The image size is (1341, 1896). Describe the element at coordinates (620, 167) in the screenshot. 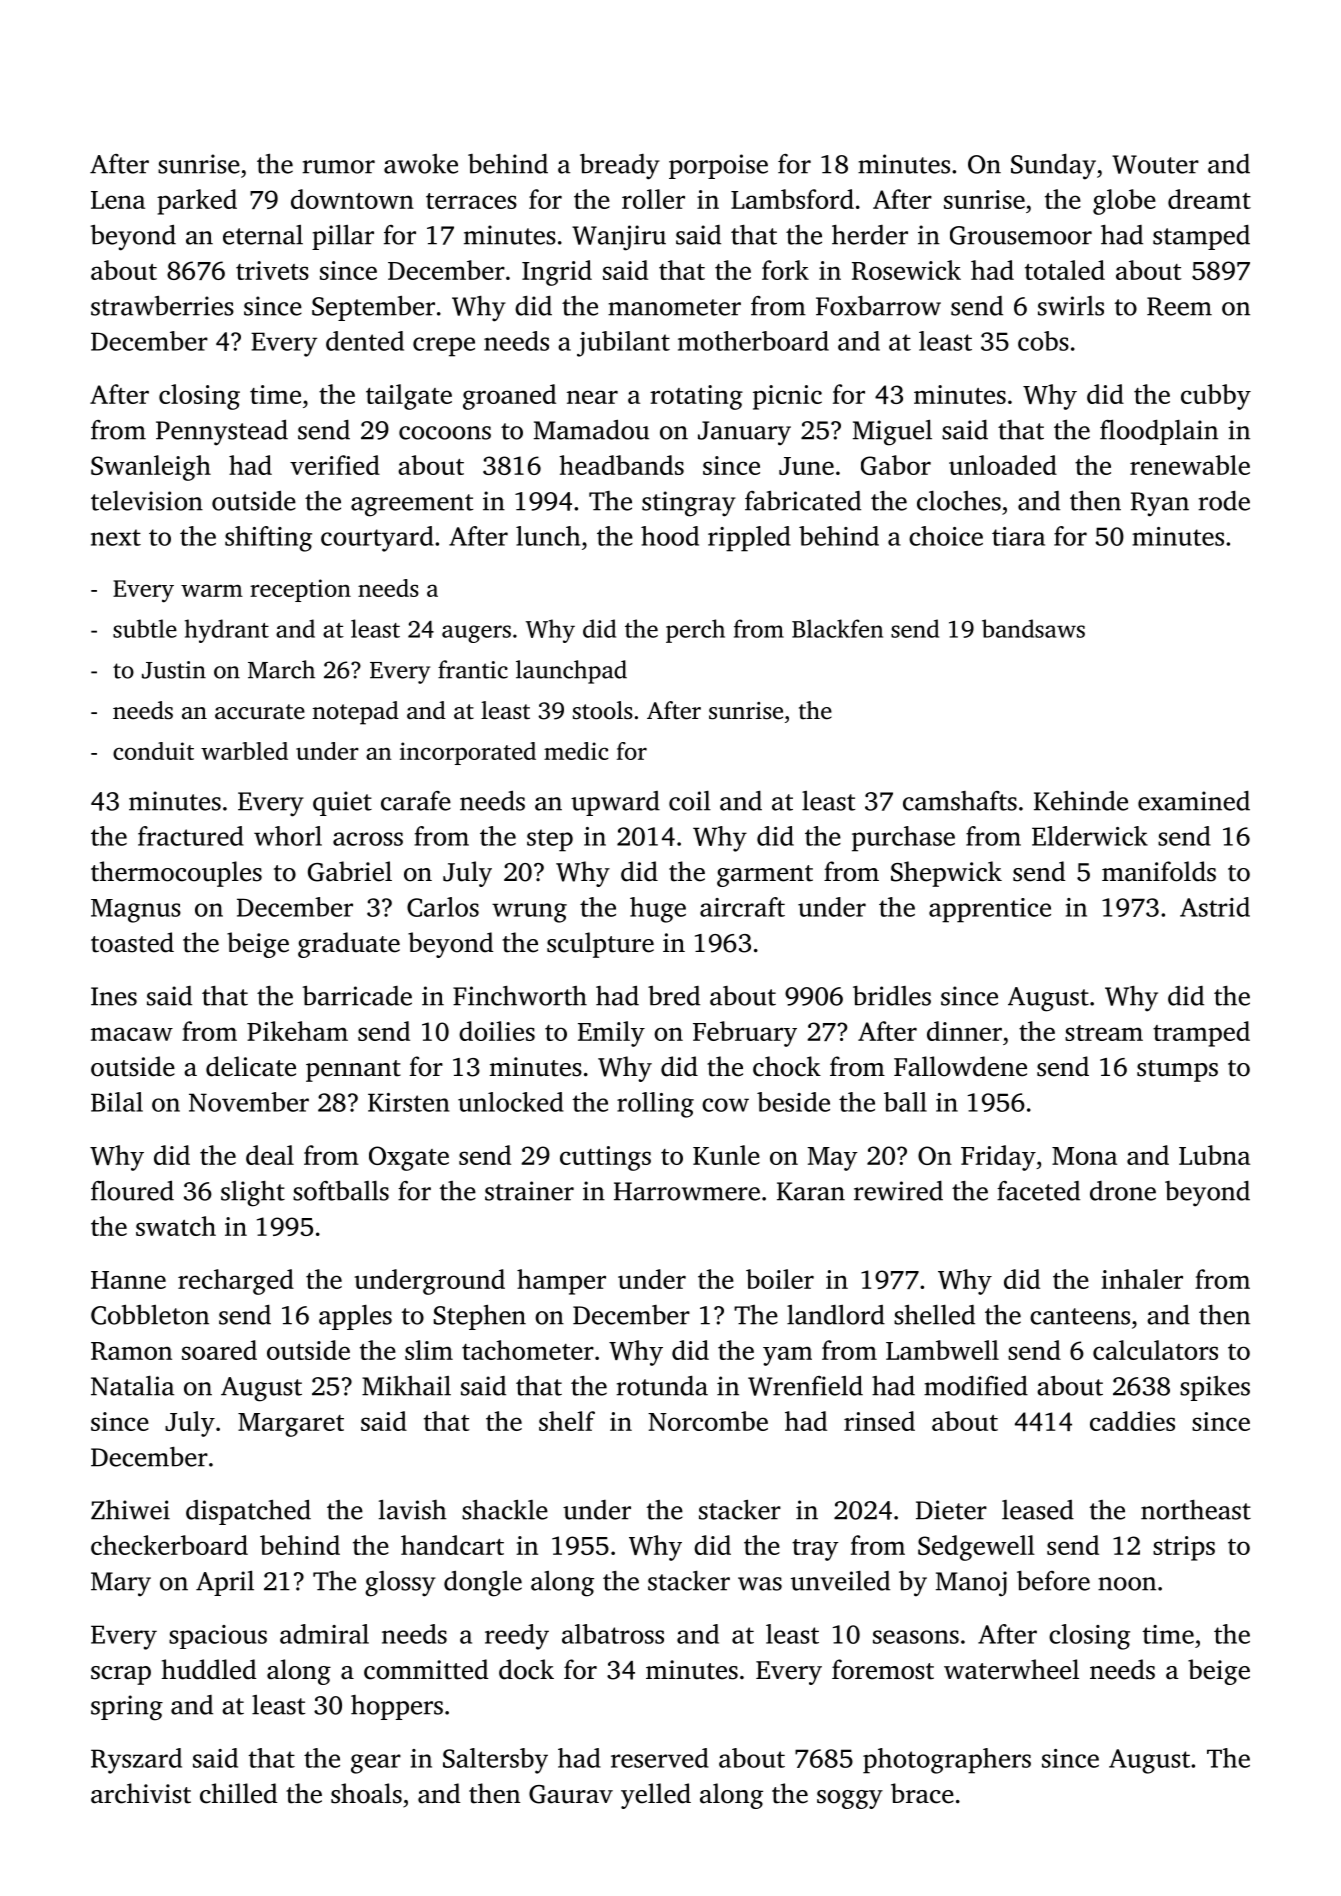

I see `bready` at that location.
